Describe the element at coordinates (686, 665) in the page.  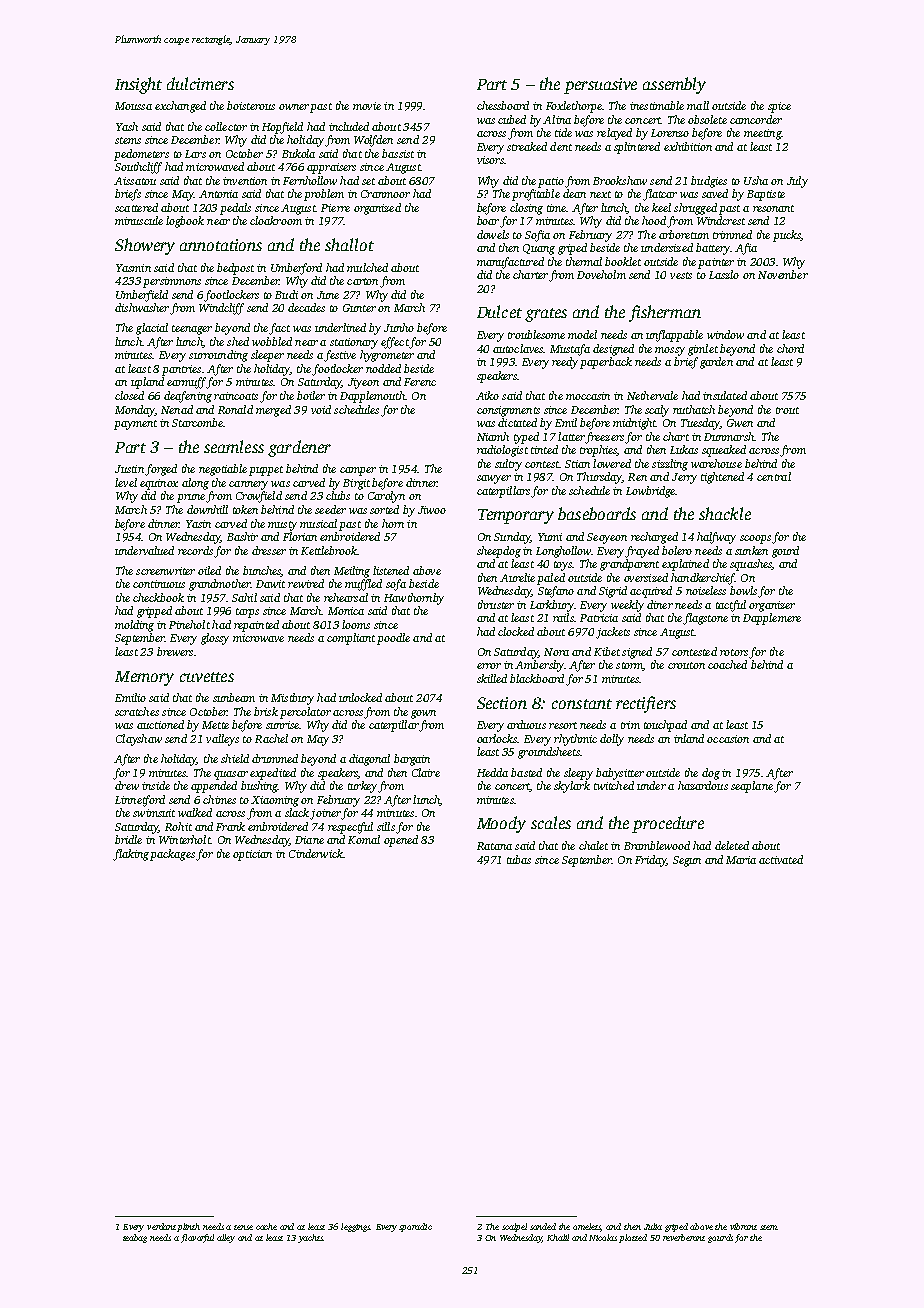
I see `crouton` at that location.
